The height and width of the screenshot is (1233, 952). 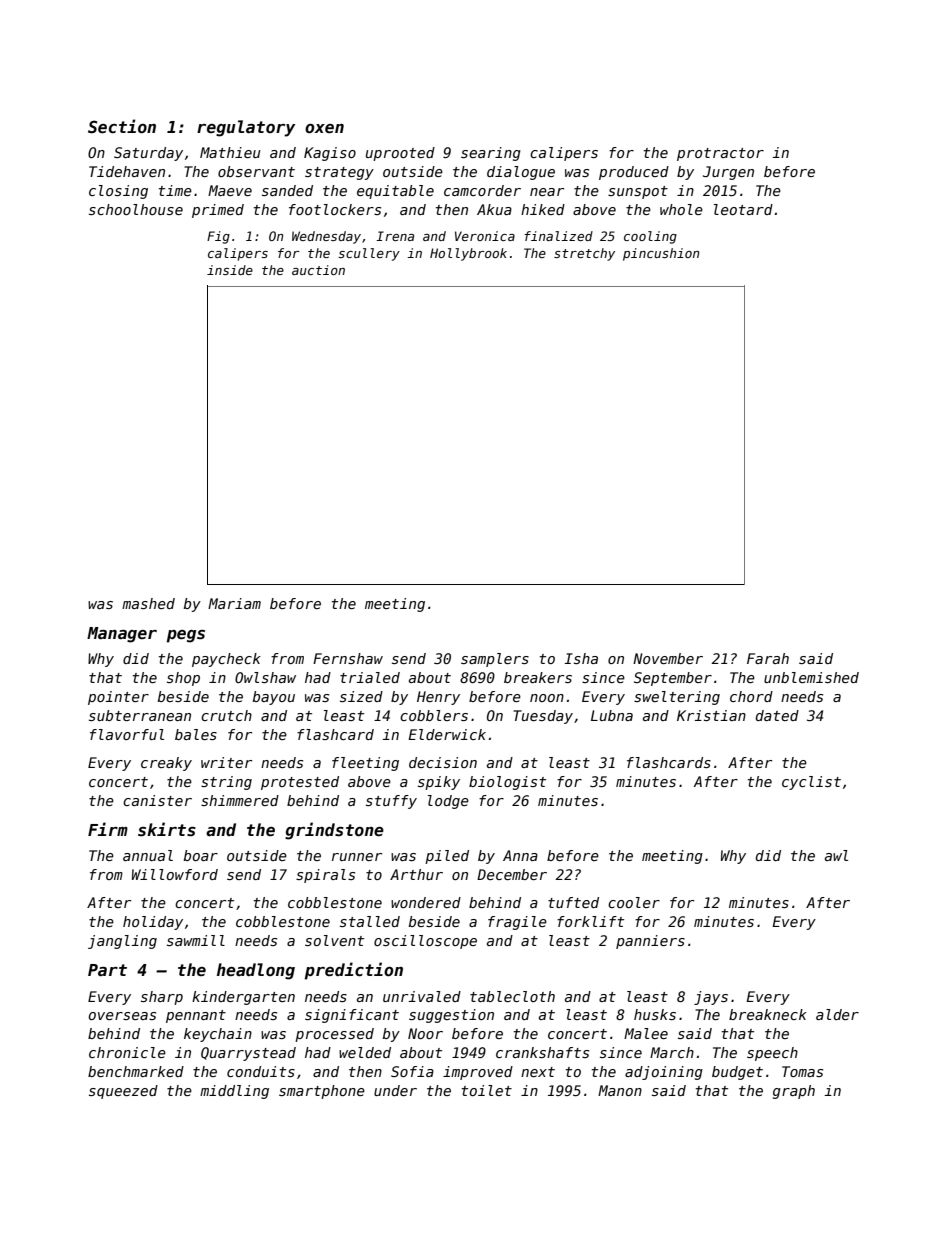 What do you see at coordinates (438, 698) in the screenshot?
I see `Henry` at bounding box center [438, 698].
